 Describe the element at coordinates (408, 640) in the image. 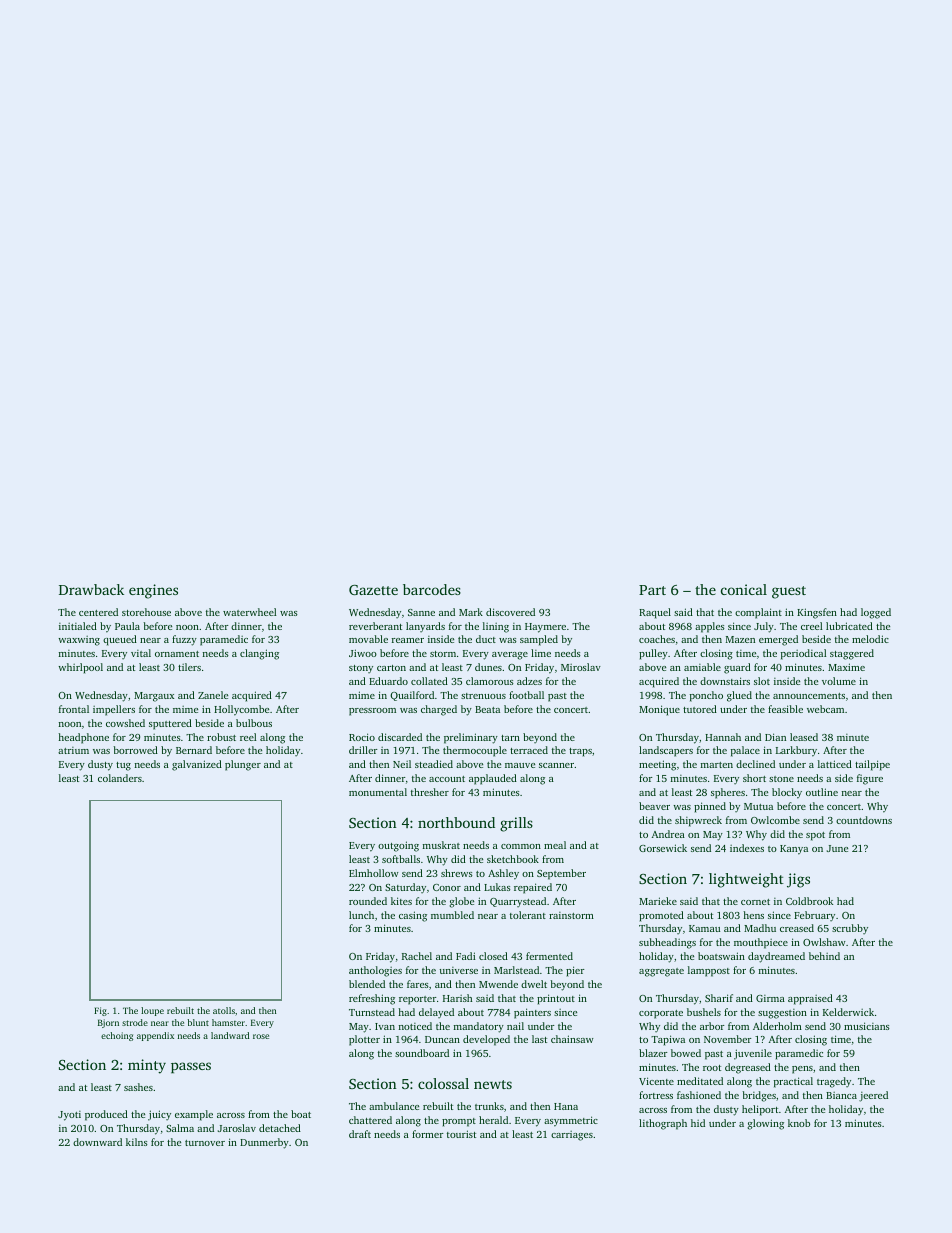

I see `reamer` at that location.
